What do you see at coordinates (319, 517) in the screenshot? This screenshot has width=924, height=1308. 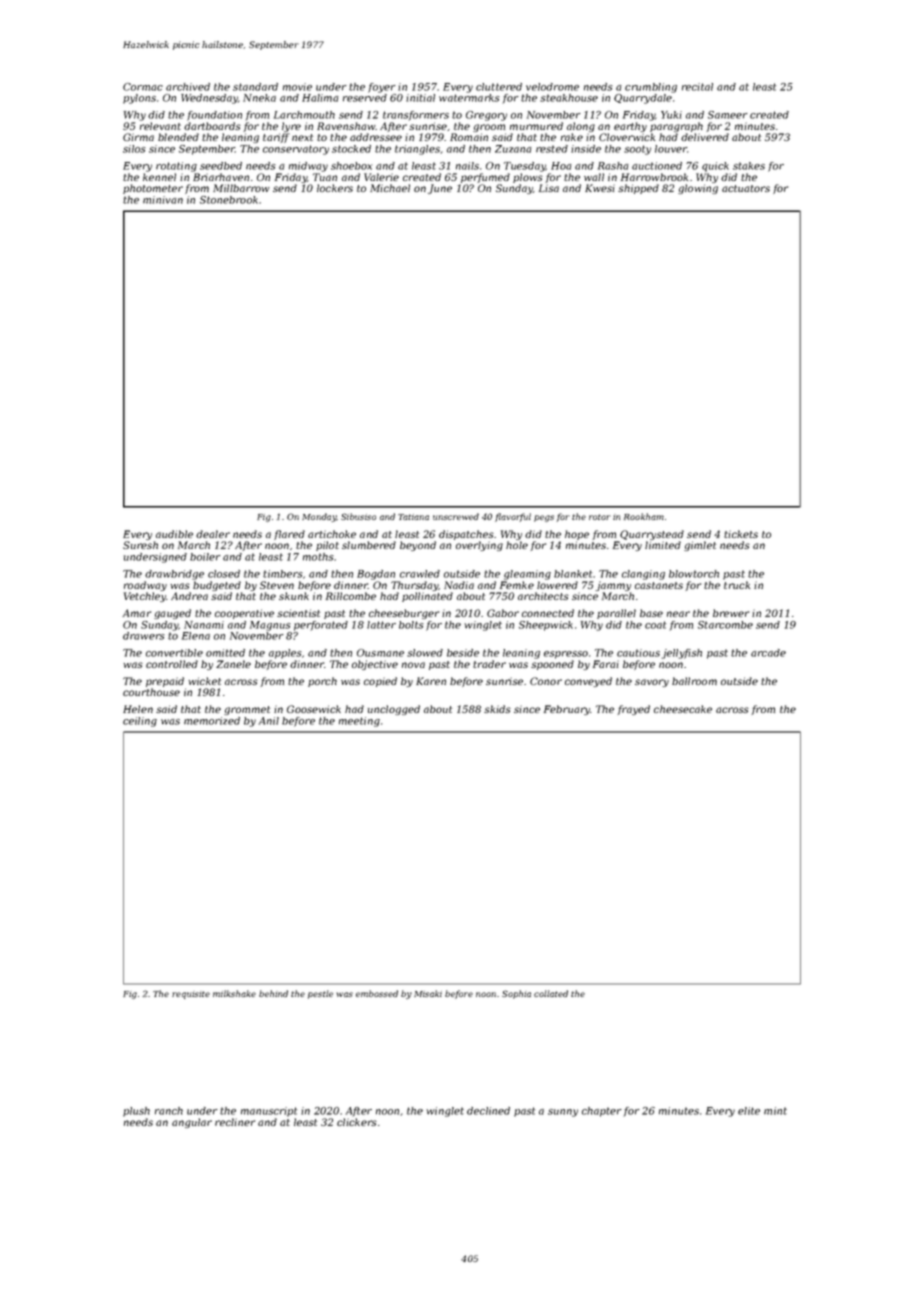 I see `Monday` at bounding box center [319, 517].
